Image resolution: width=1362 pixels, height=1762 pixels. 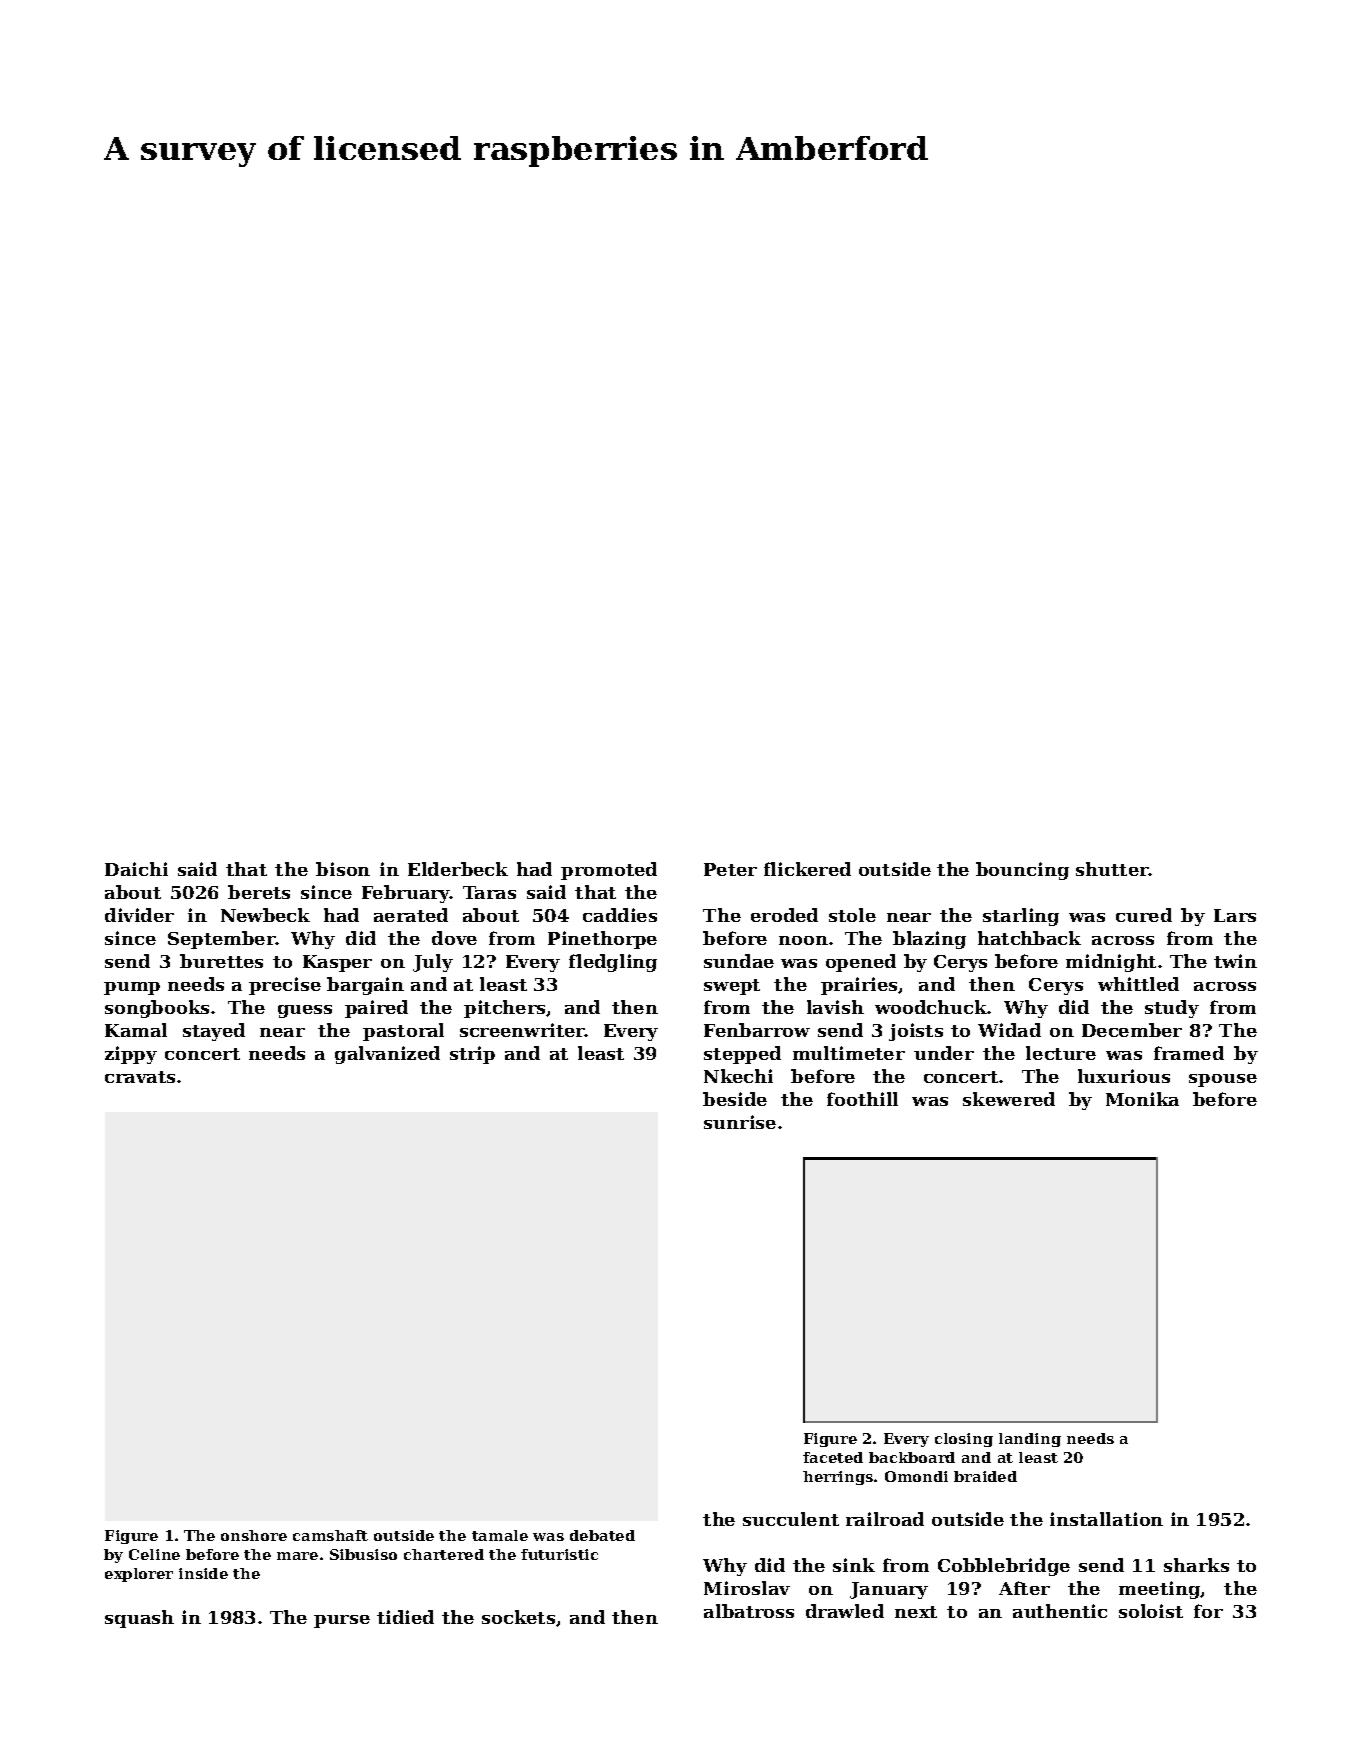 I want to click on skewered, so click(x=1009, y=1099).
